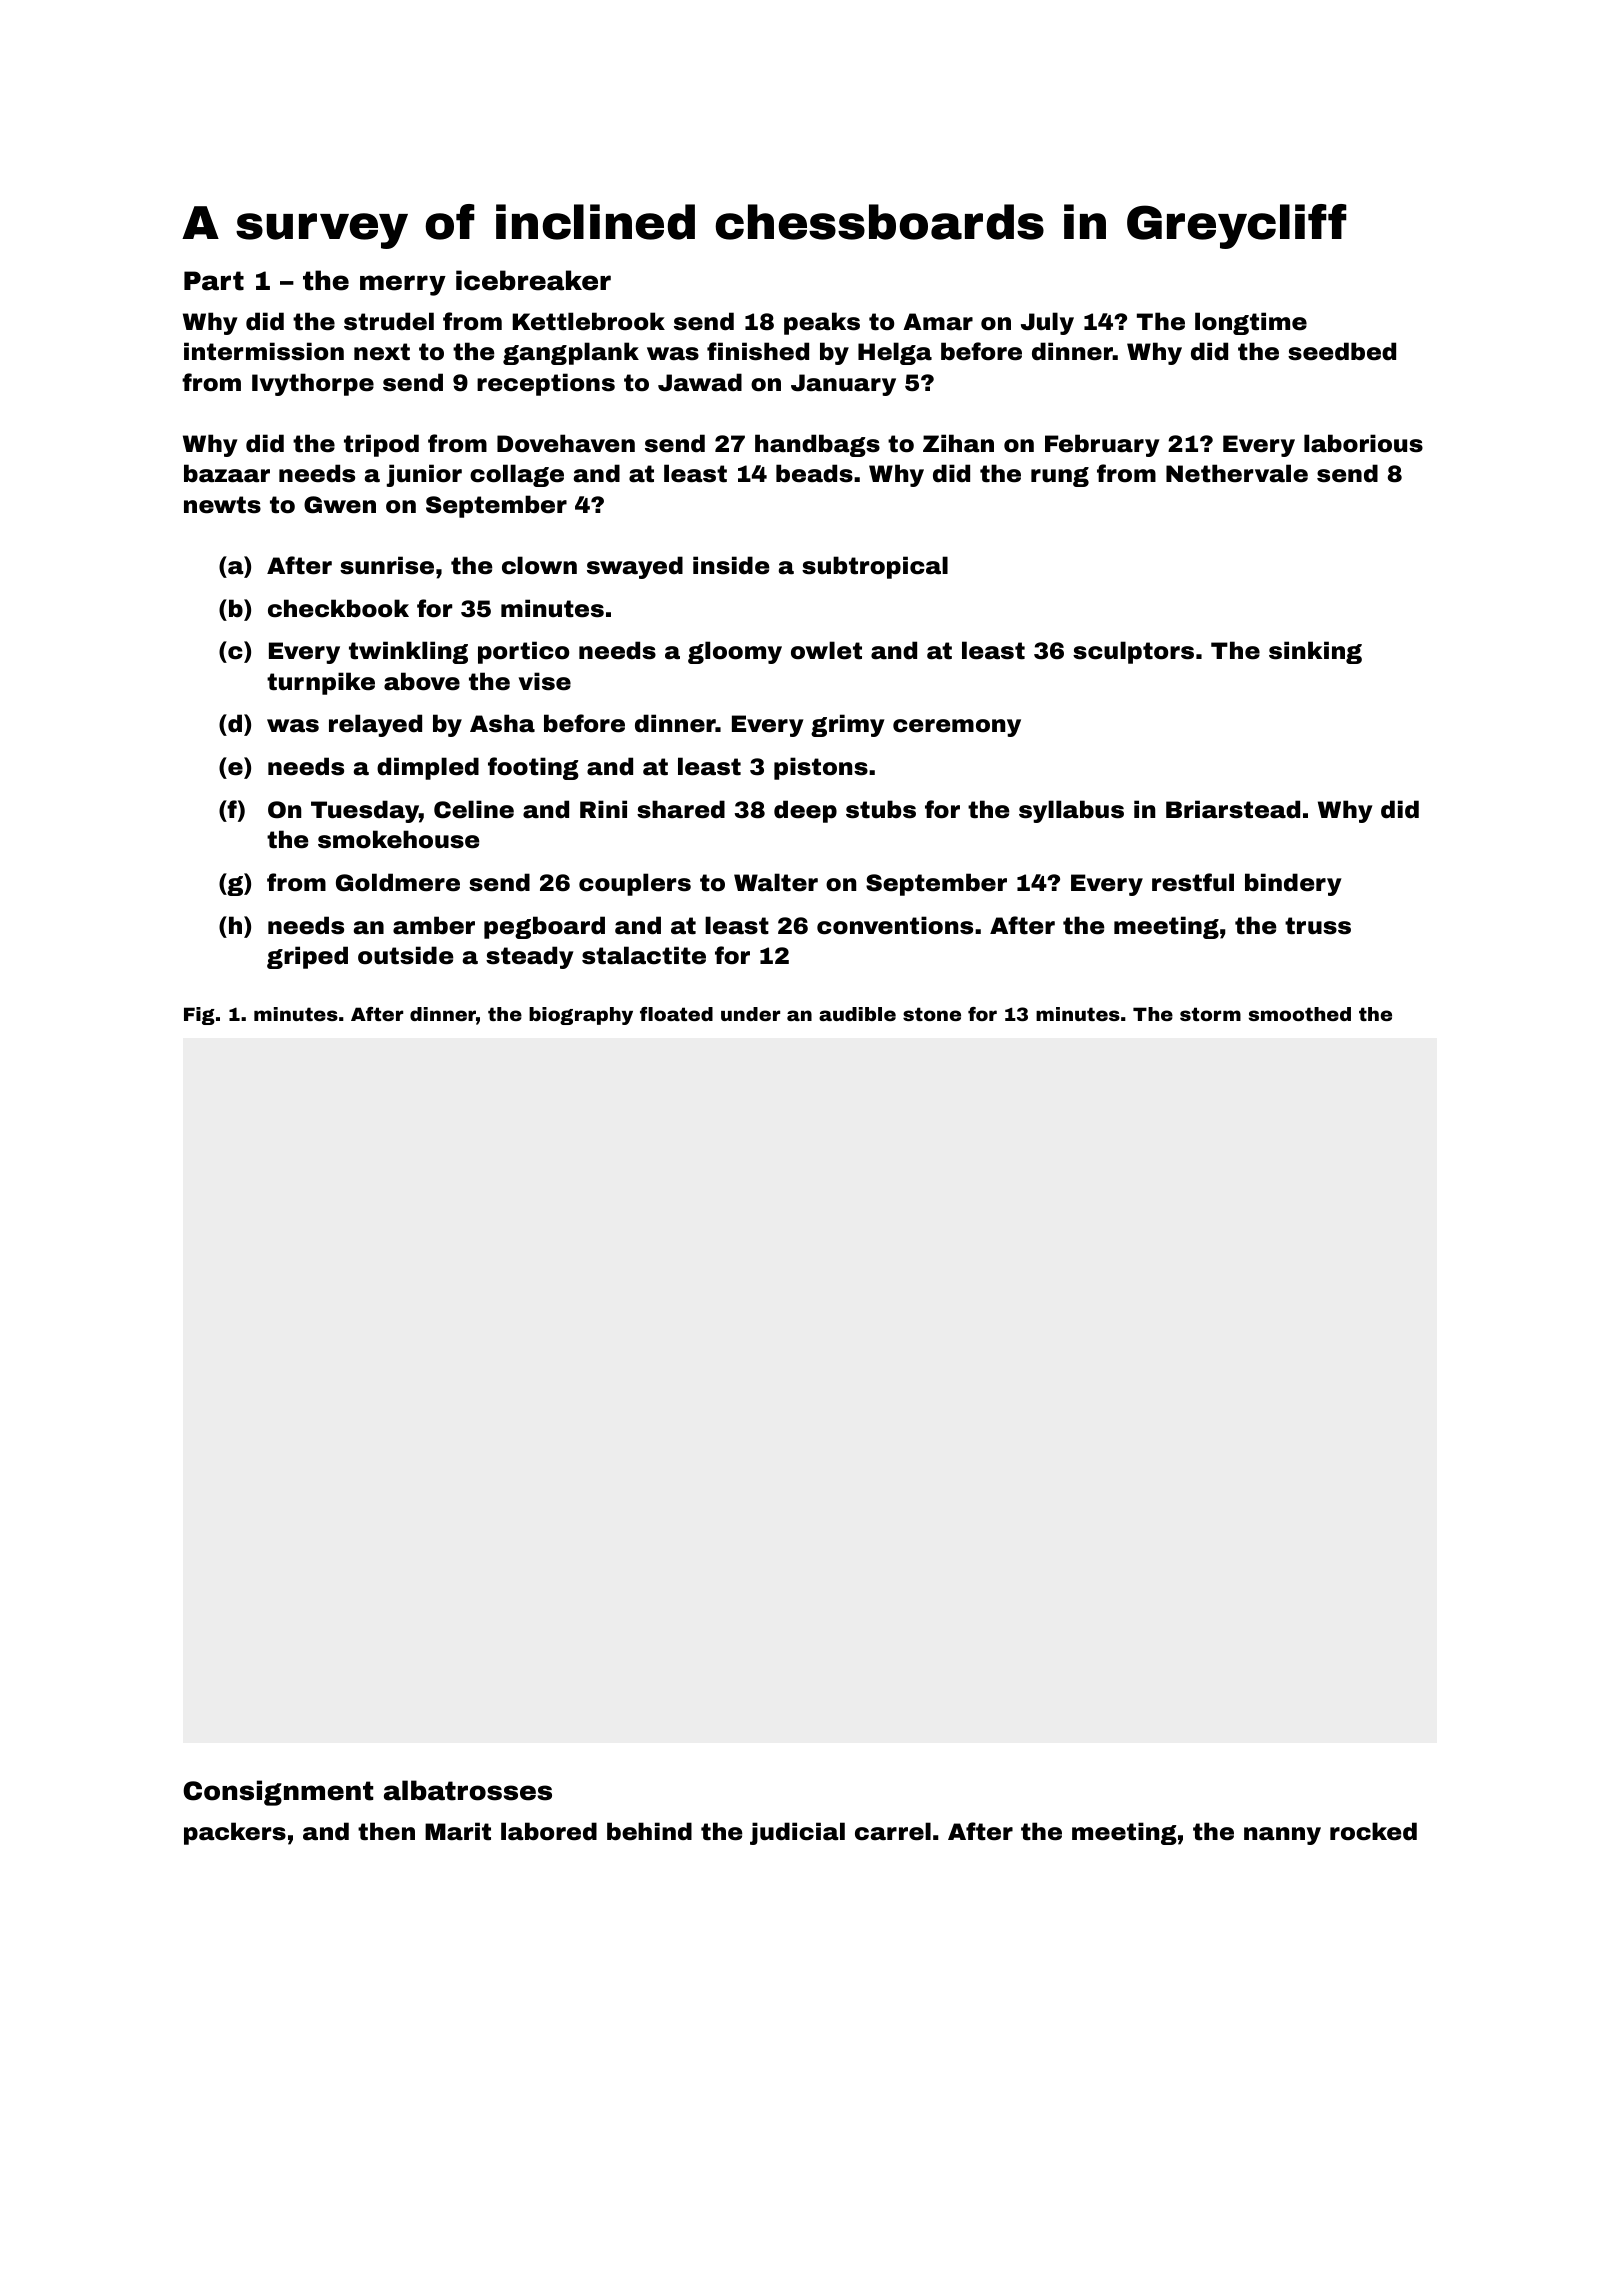  I want to click on next, so click(382, 352).
